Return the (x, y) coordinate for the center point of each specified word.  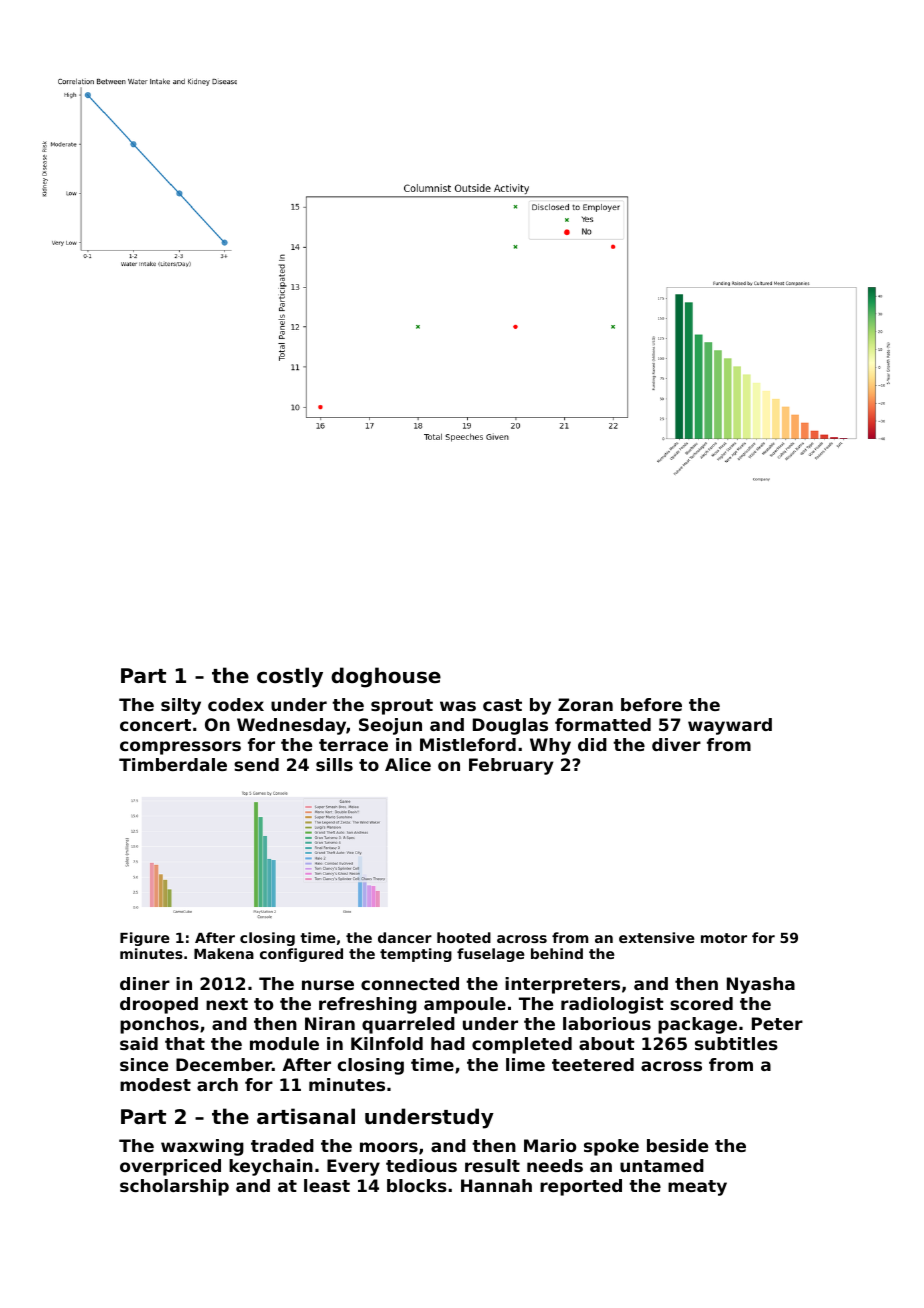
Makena (224, 953)
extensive (657, 937)
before (651, 704)
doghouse (386, 677)
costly (290, 677)
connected (410, 983)
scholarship (174, 1187)
